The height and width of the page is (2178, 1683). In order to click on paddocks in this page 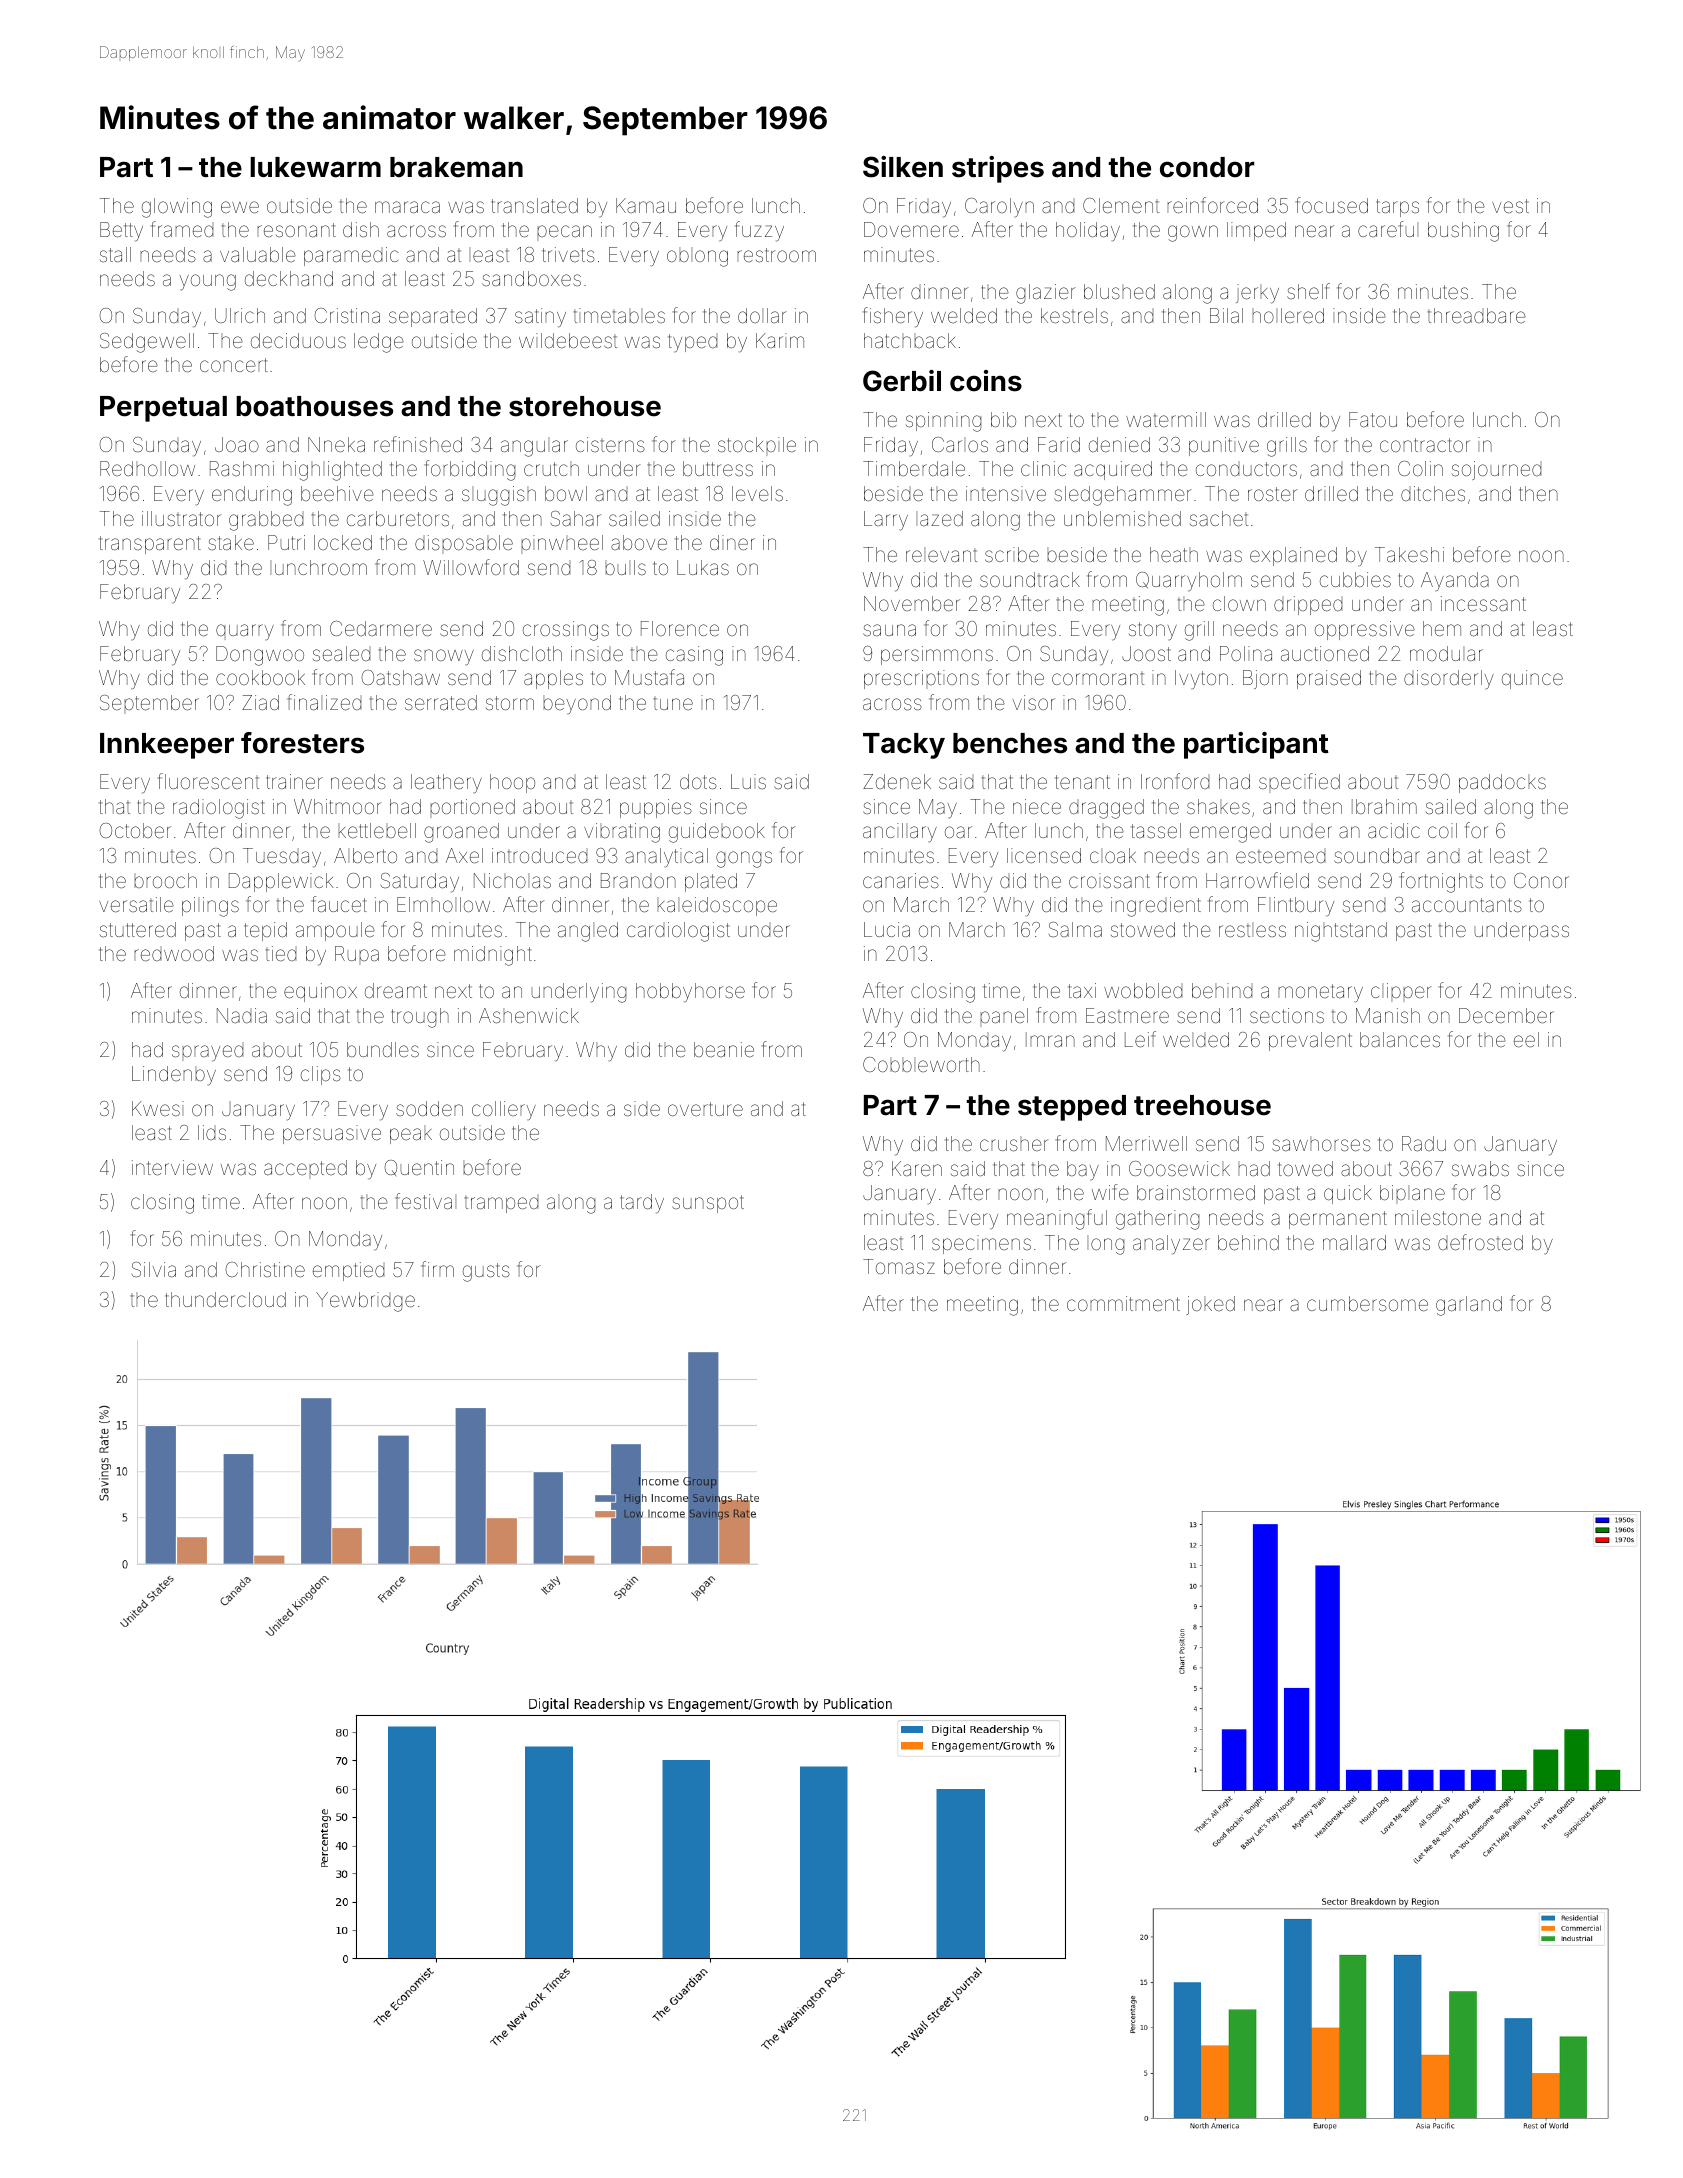, I will do `click(1502, 783)`.
